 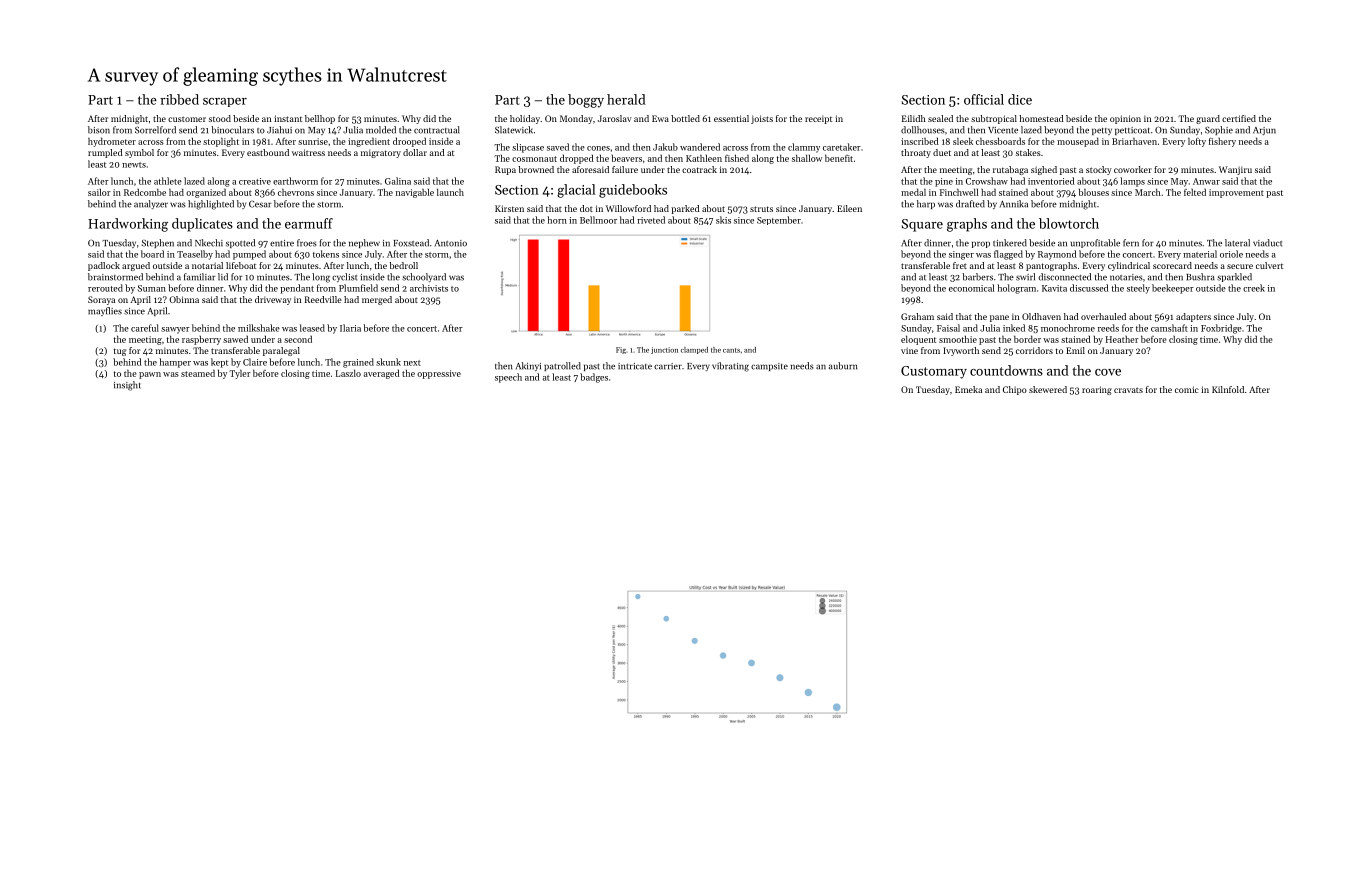 What do you see at coordinates (255, 181) in the screenshot?
I see `creative` at bounding box center [255, 181].
